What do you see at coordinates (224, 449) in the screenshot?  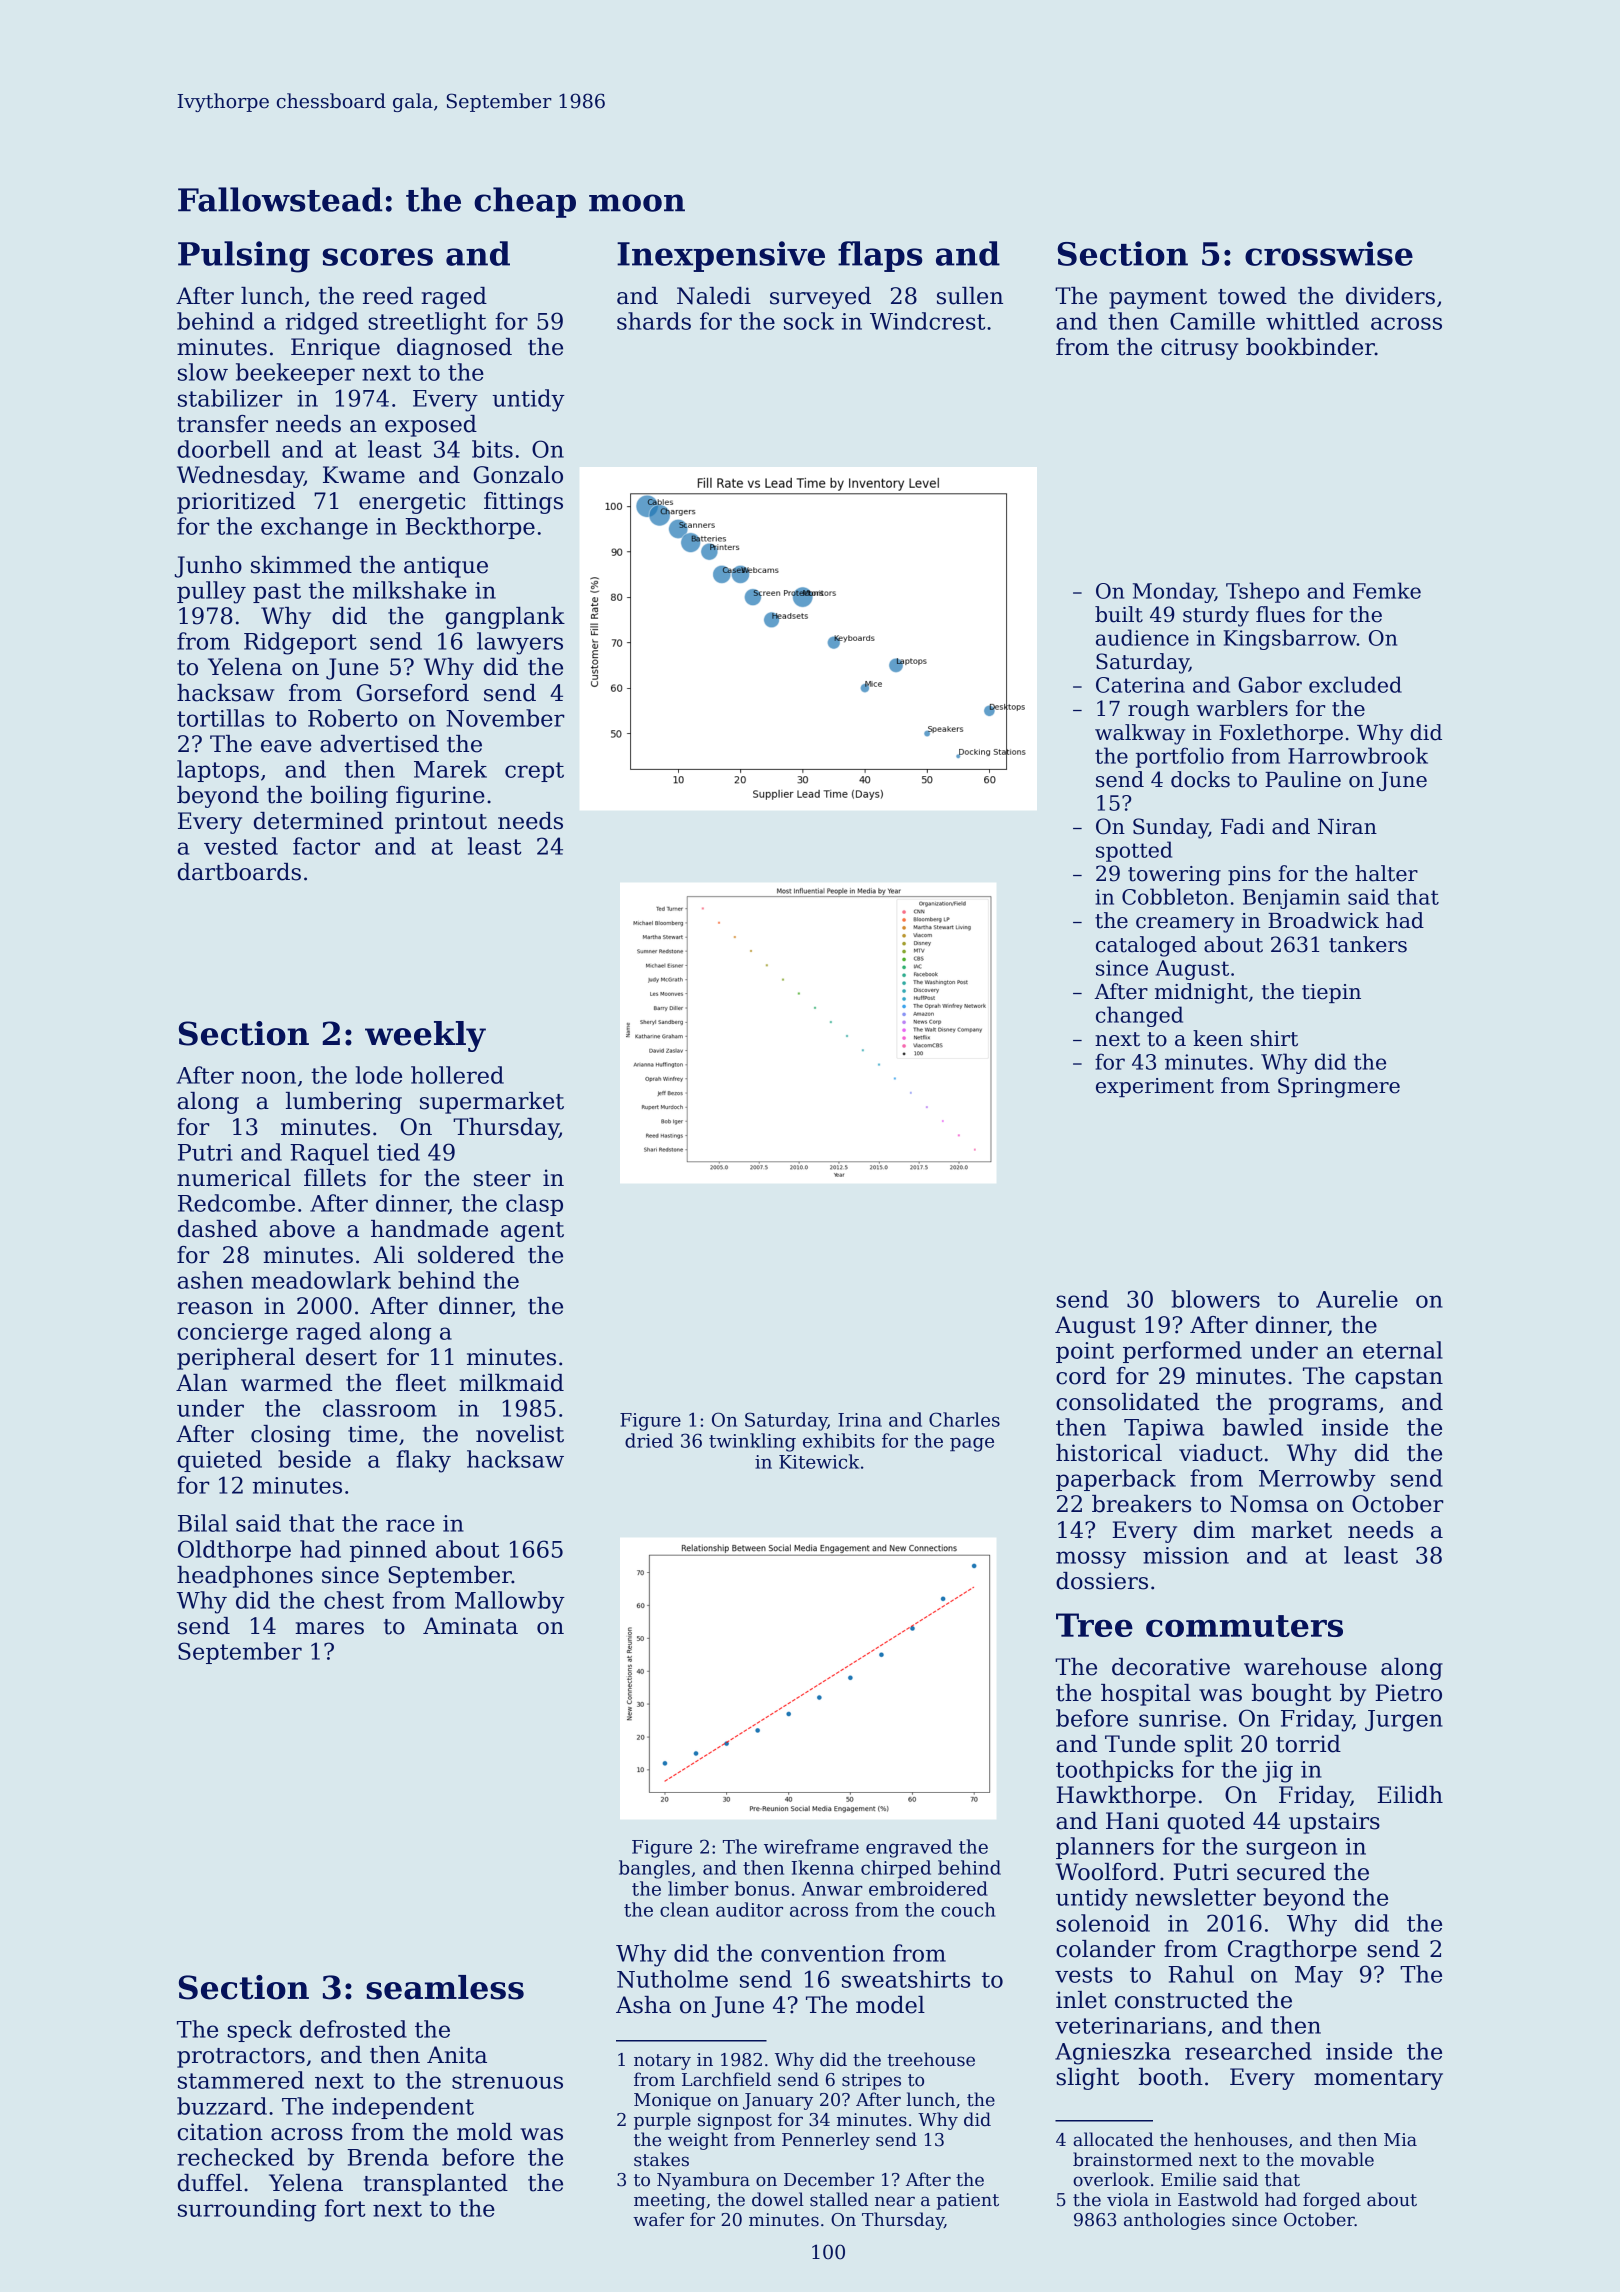 I see `doorbell` at bounding box center [224, 449].
